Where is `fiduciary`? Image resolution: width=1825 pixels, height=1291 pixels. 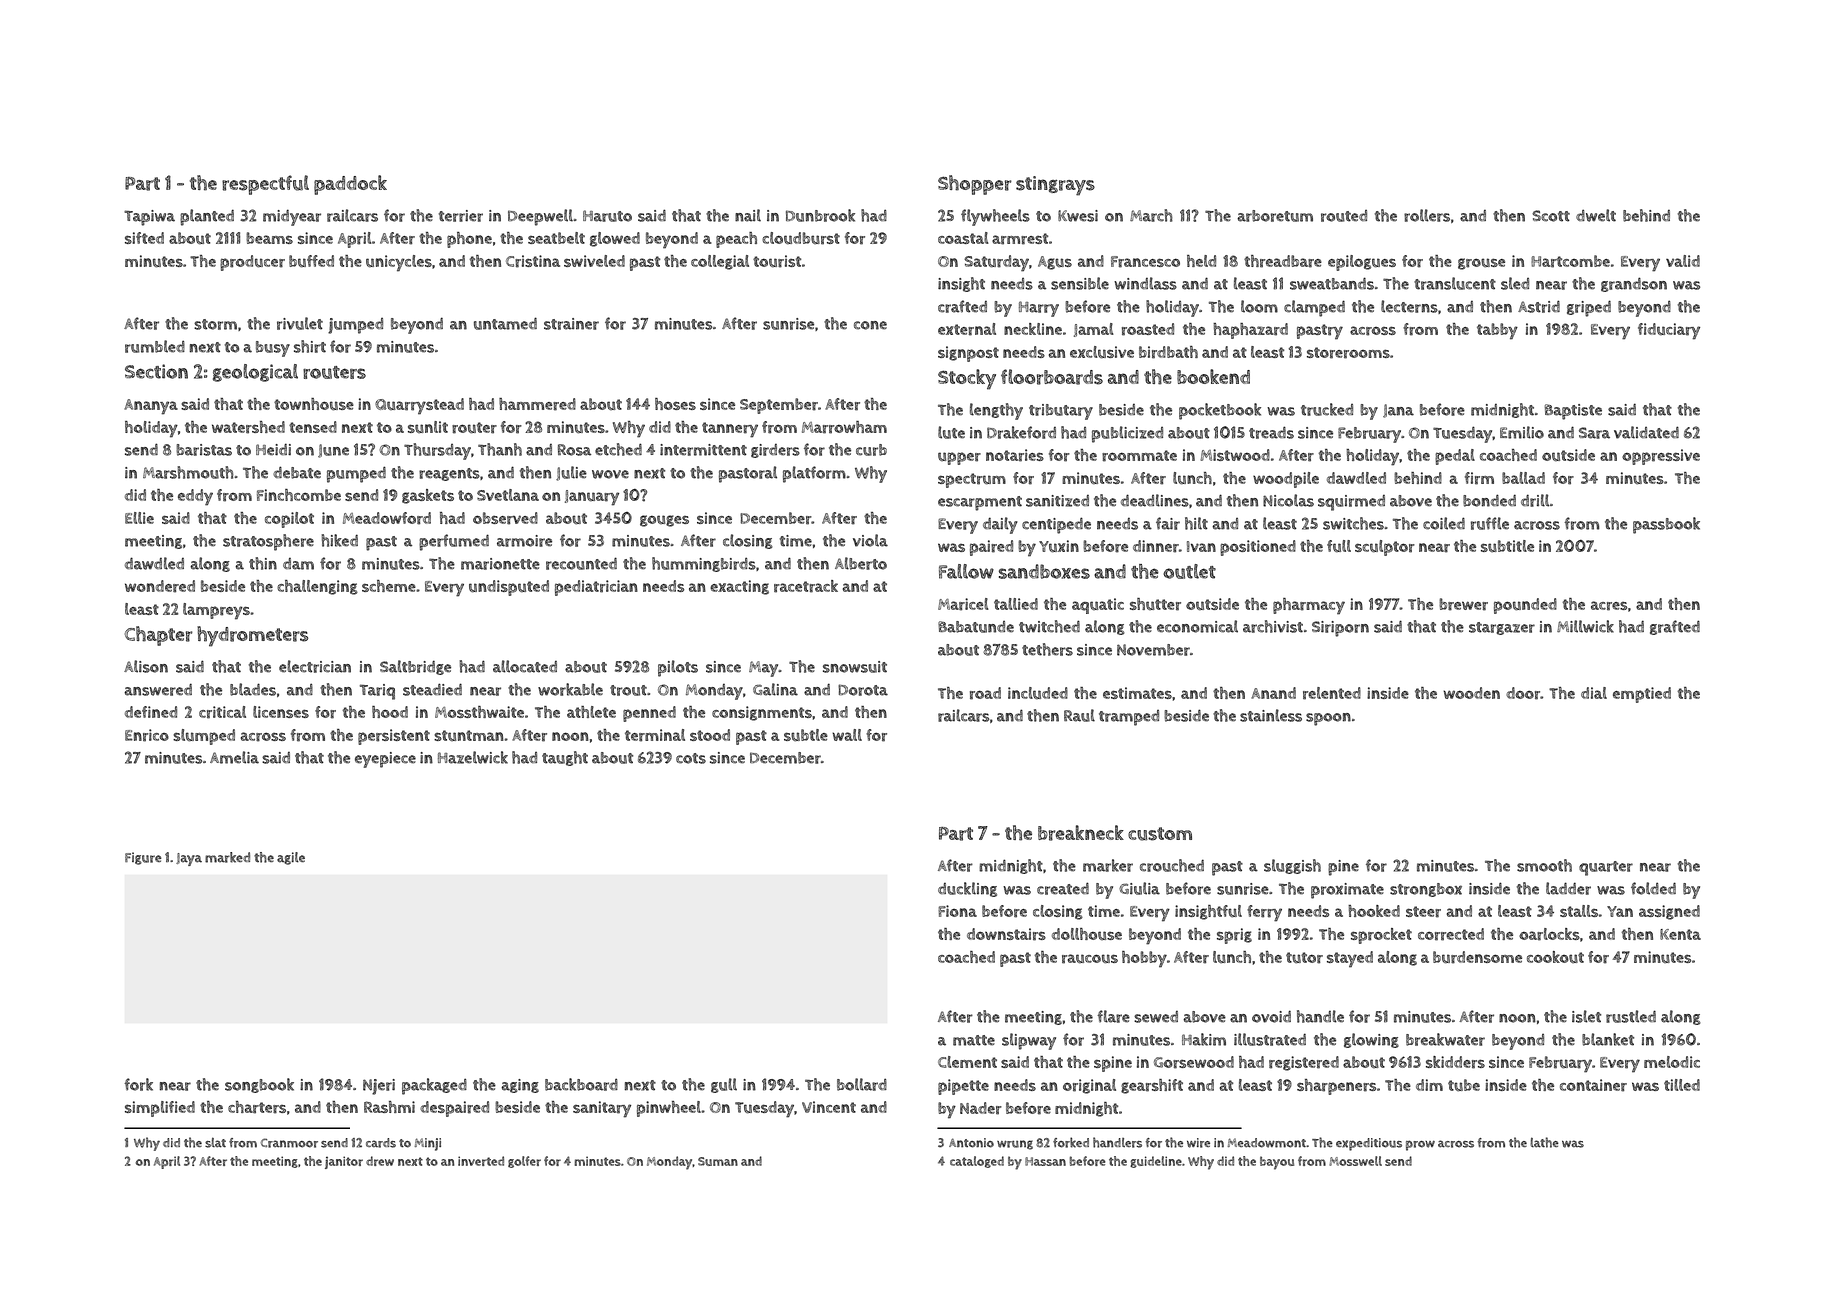 fiduciary is located at coordinates (1669, 331).
